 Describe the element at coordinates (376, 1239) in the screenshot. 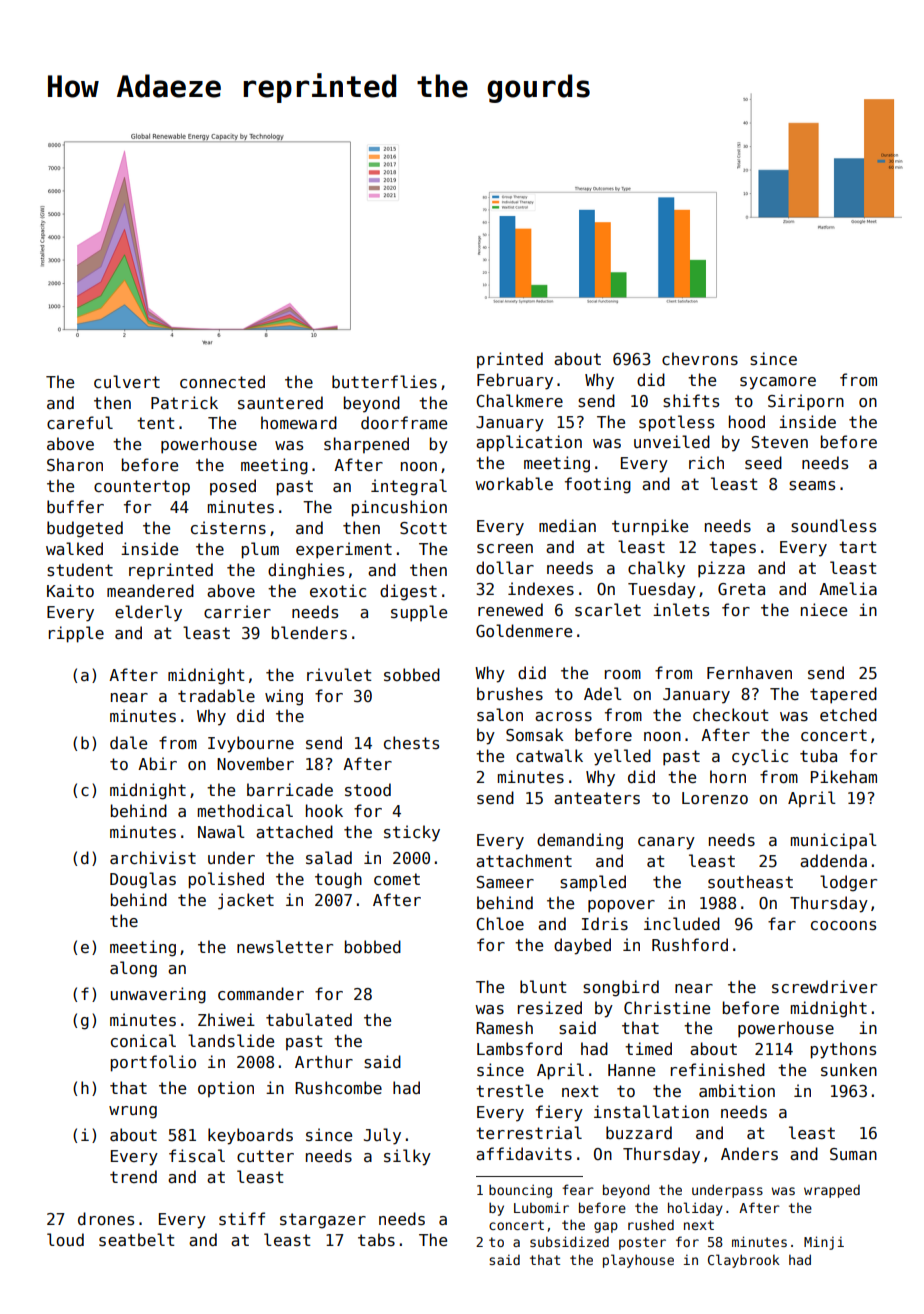

I see `tabs` at that location.
